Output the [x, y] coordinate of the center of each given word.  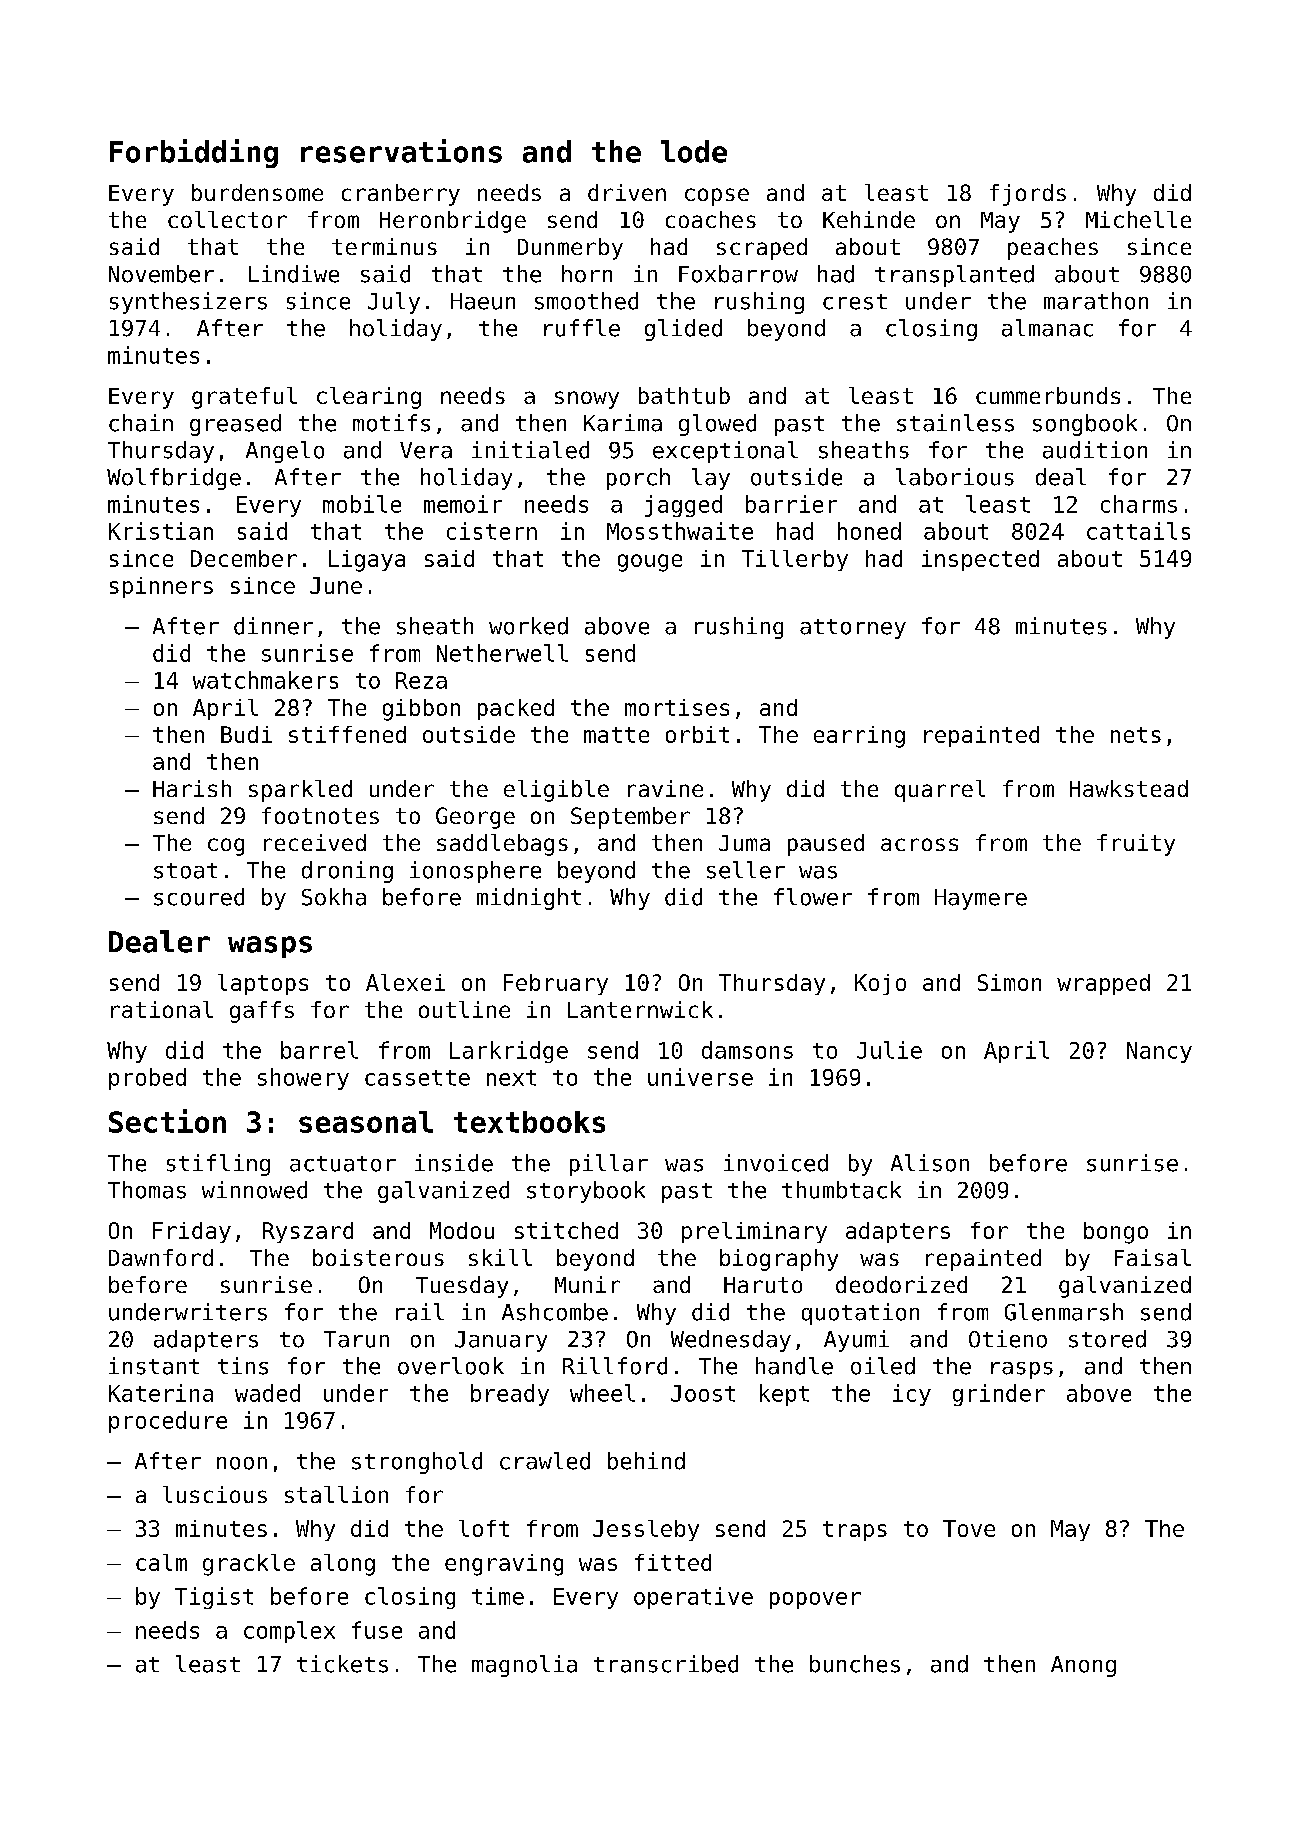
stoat [185, 871]
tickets [342, 1664]
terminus [384, 246]
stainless [955, 423]
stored [1107, 1339]
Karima [623, 423]
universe [700, 1077]
